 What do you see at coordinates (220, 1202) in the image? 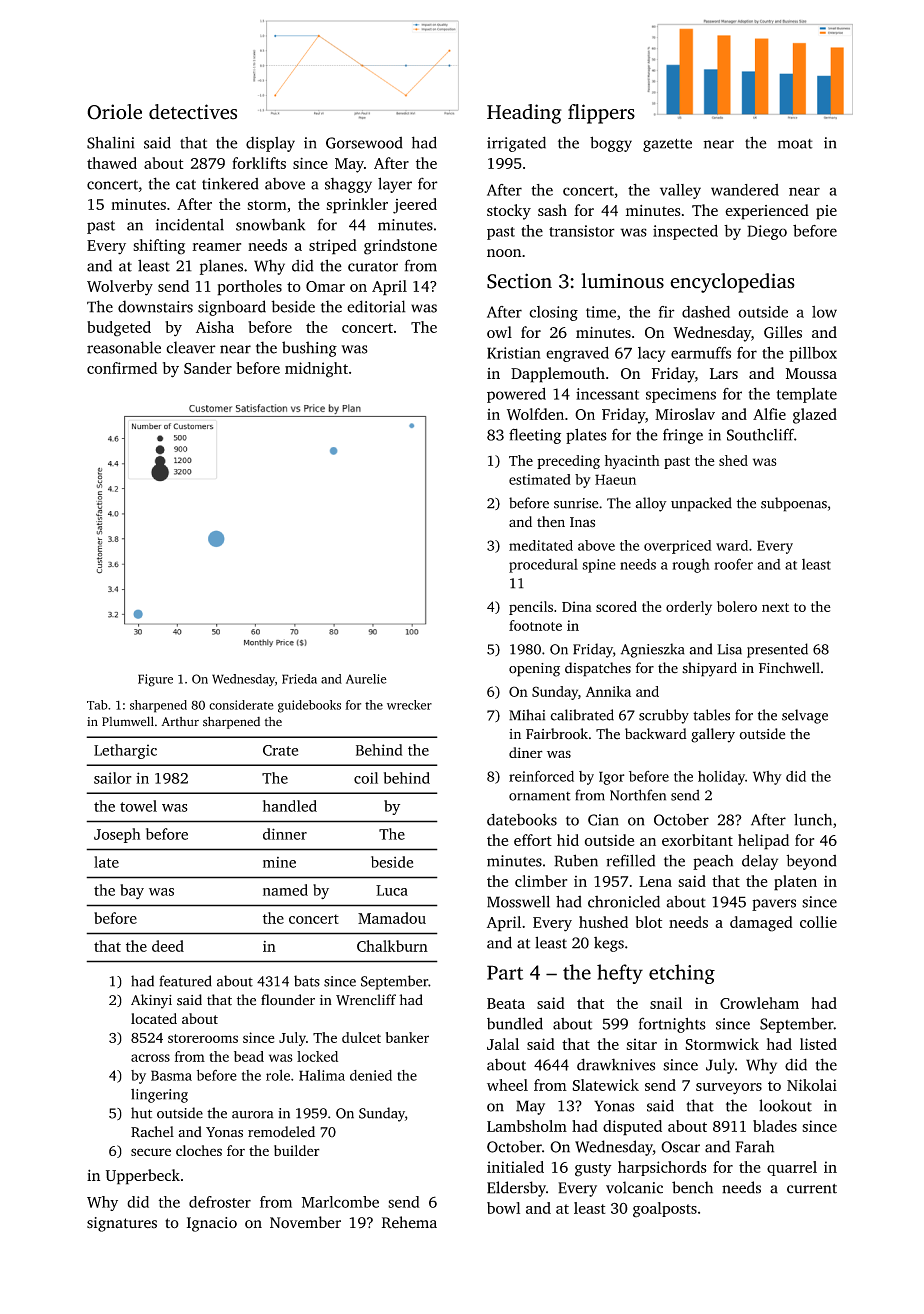
I see `defroster` at bounding box center [220, 1202].
